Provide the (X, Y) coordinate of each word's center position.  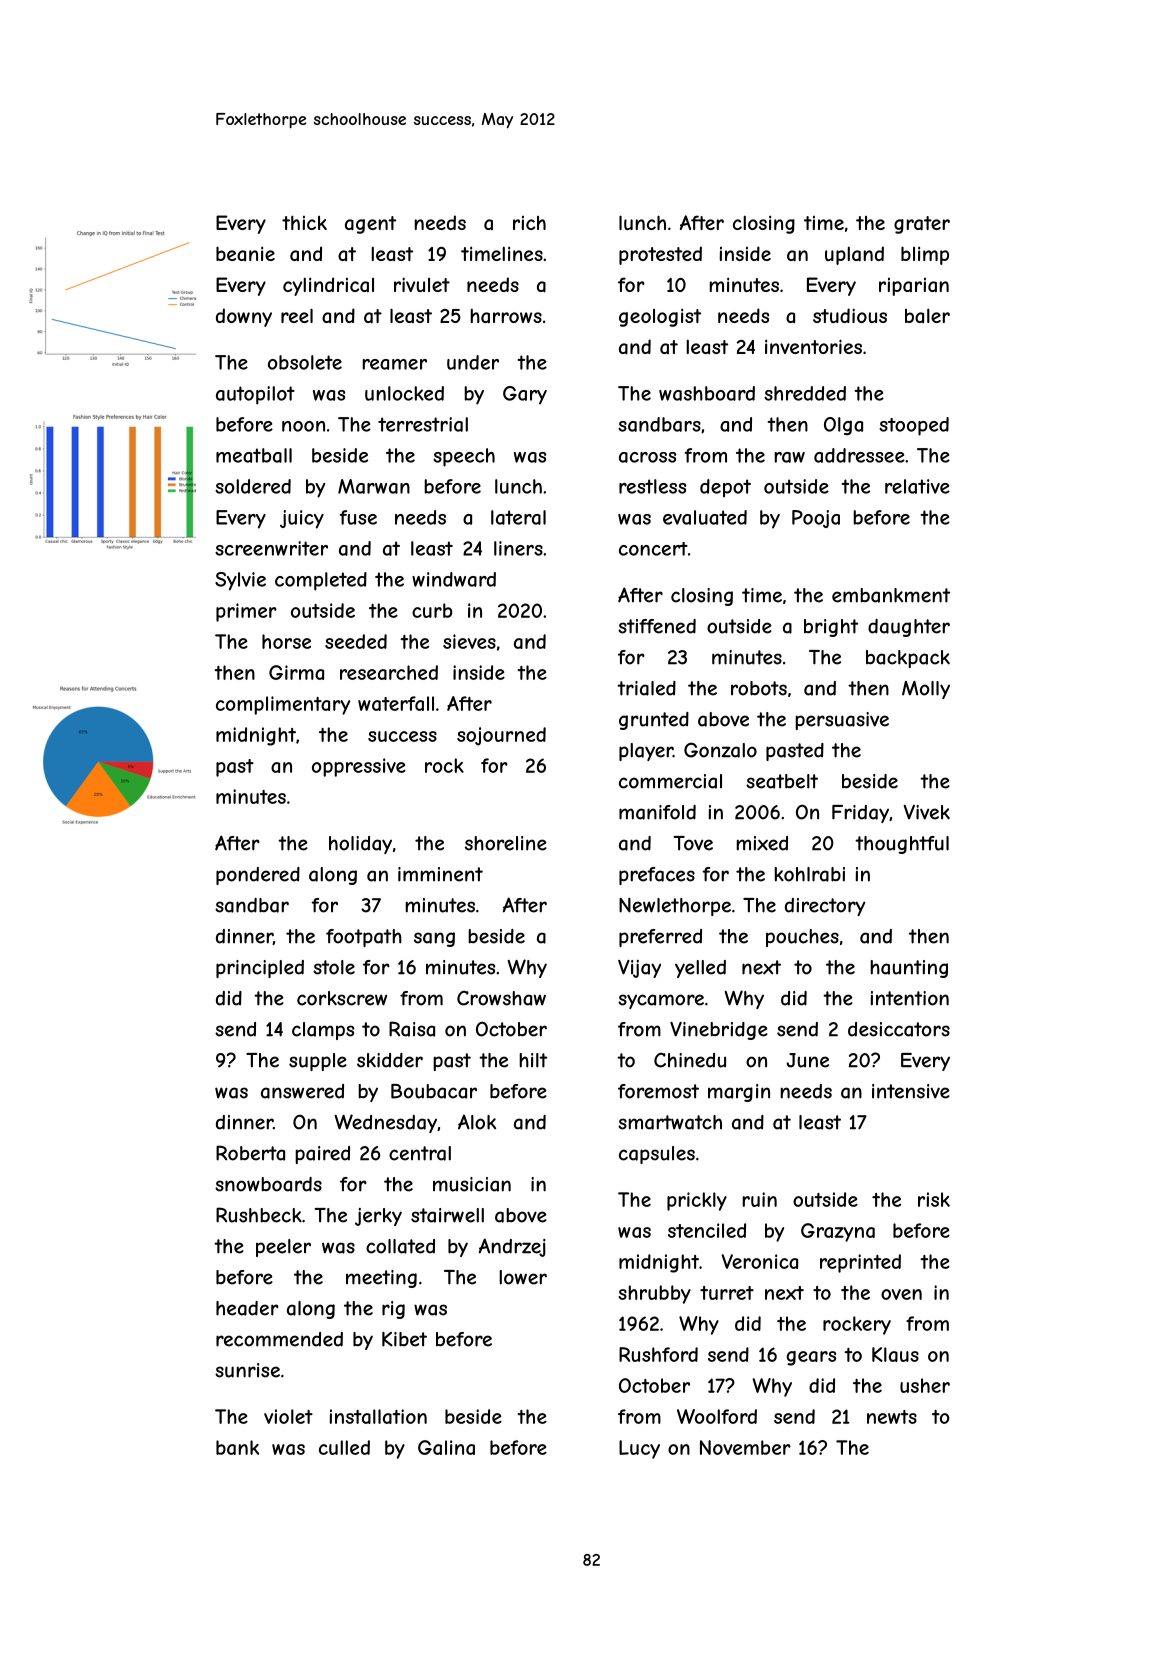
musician (472, 1184)
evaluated (705, 517)
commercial (670, 781)
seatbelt (782, 781)
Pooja (816, 519)
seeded (356, 641)
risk (934, 1199)
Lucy (639, 1449)
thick (304, 222)
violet (288, 1416)
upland (854, 255)
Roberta (250, 1153)
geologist (660, 317)
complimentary (283, 705)
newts (892, 1417)
